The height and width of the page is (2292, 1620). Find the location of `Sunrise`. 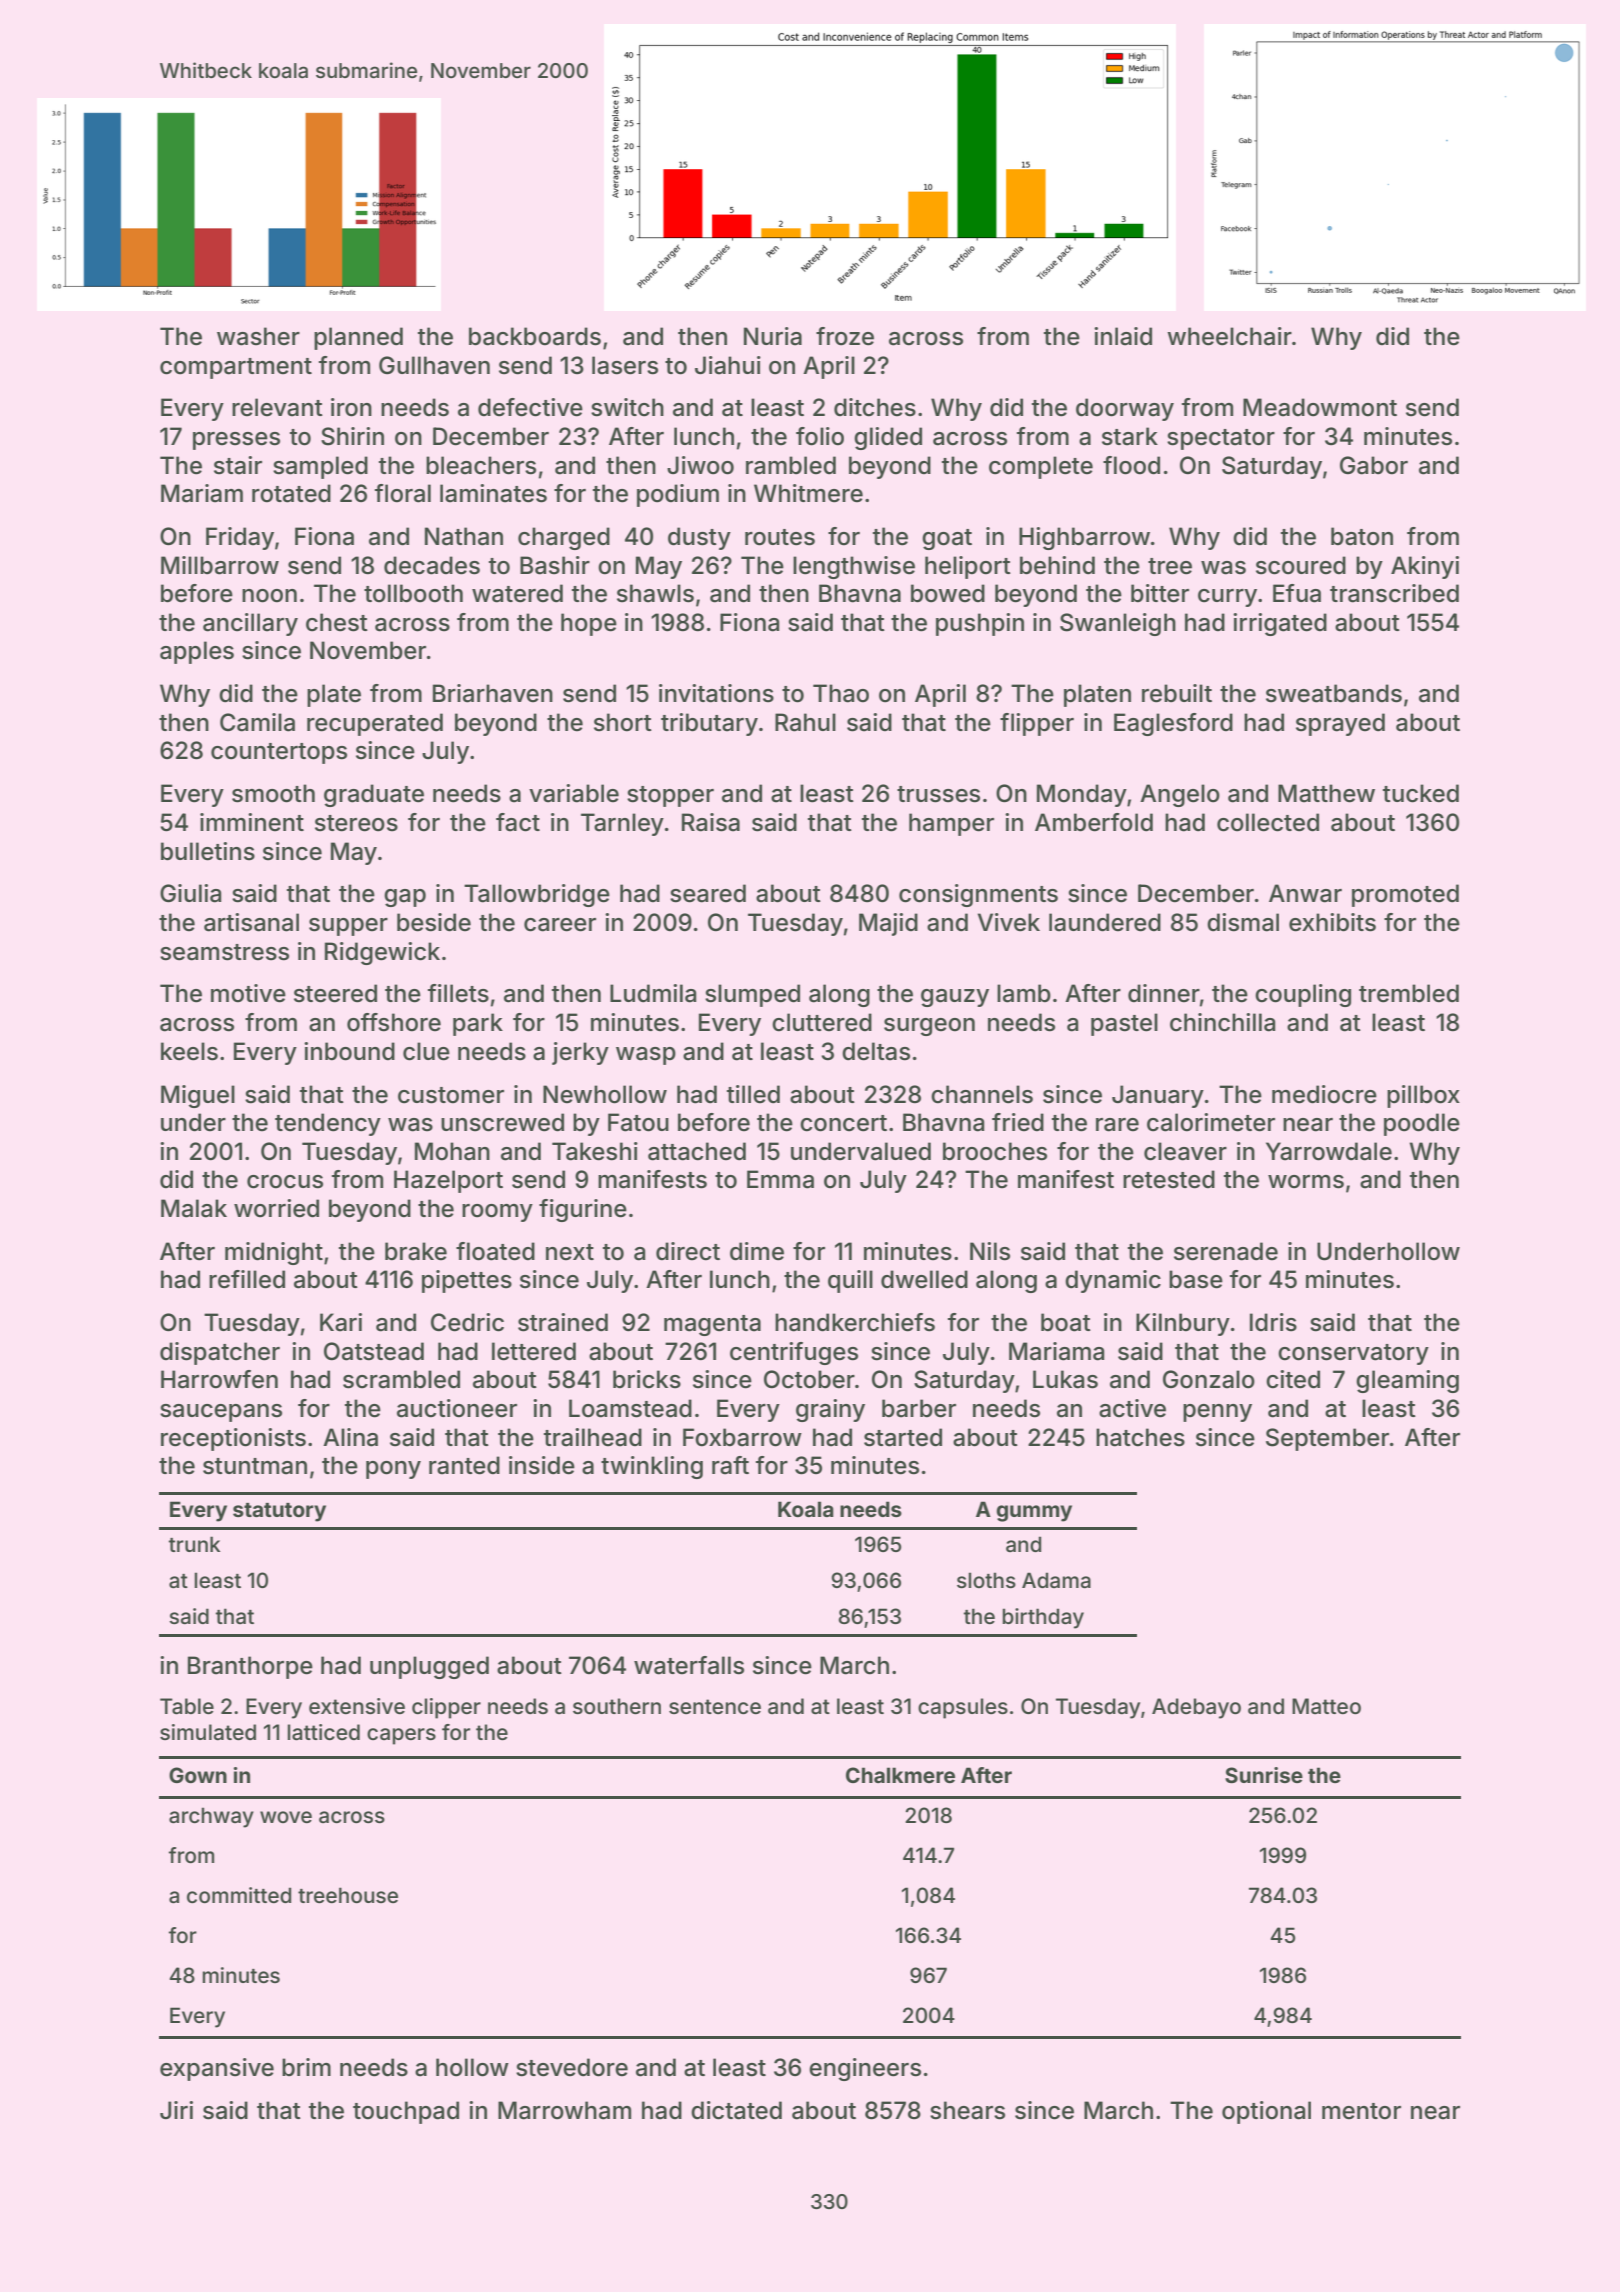

Sunrise is located at coordinates (1264, 1775).
